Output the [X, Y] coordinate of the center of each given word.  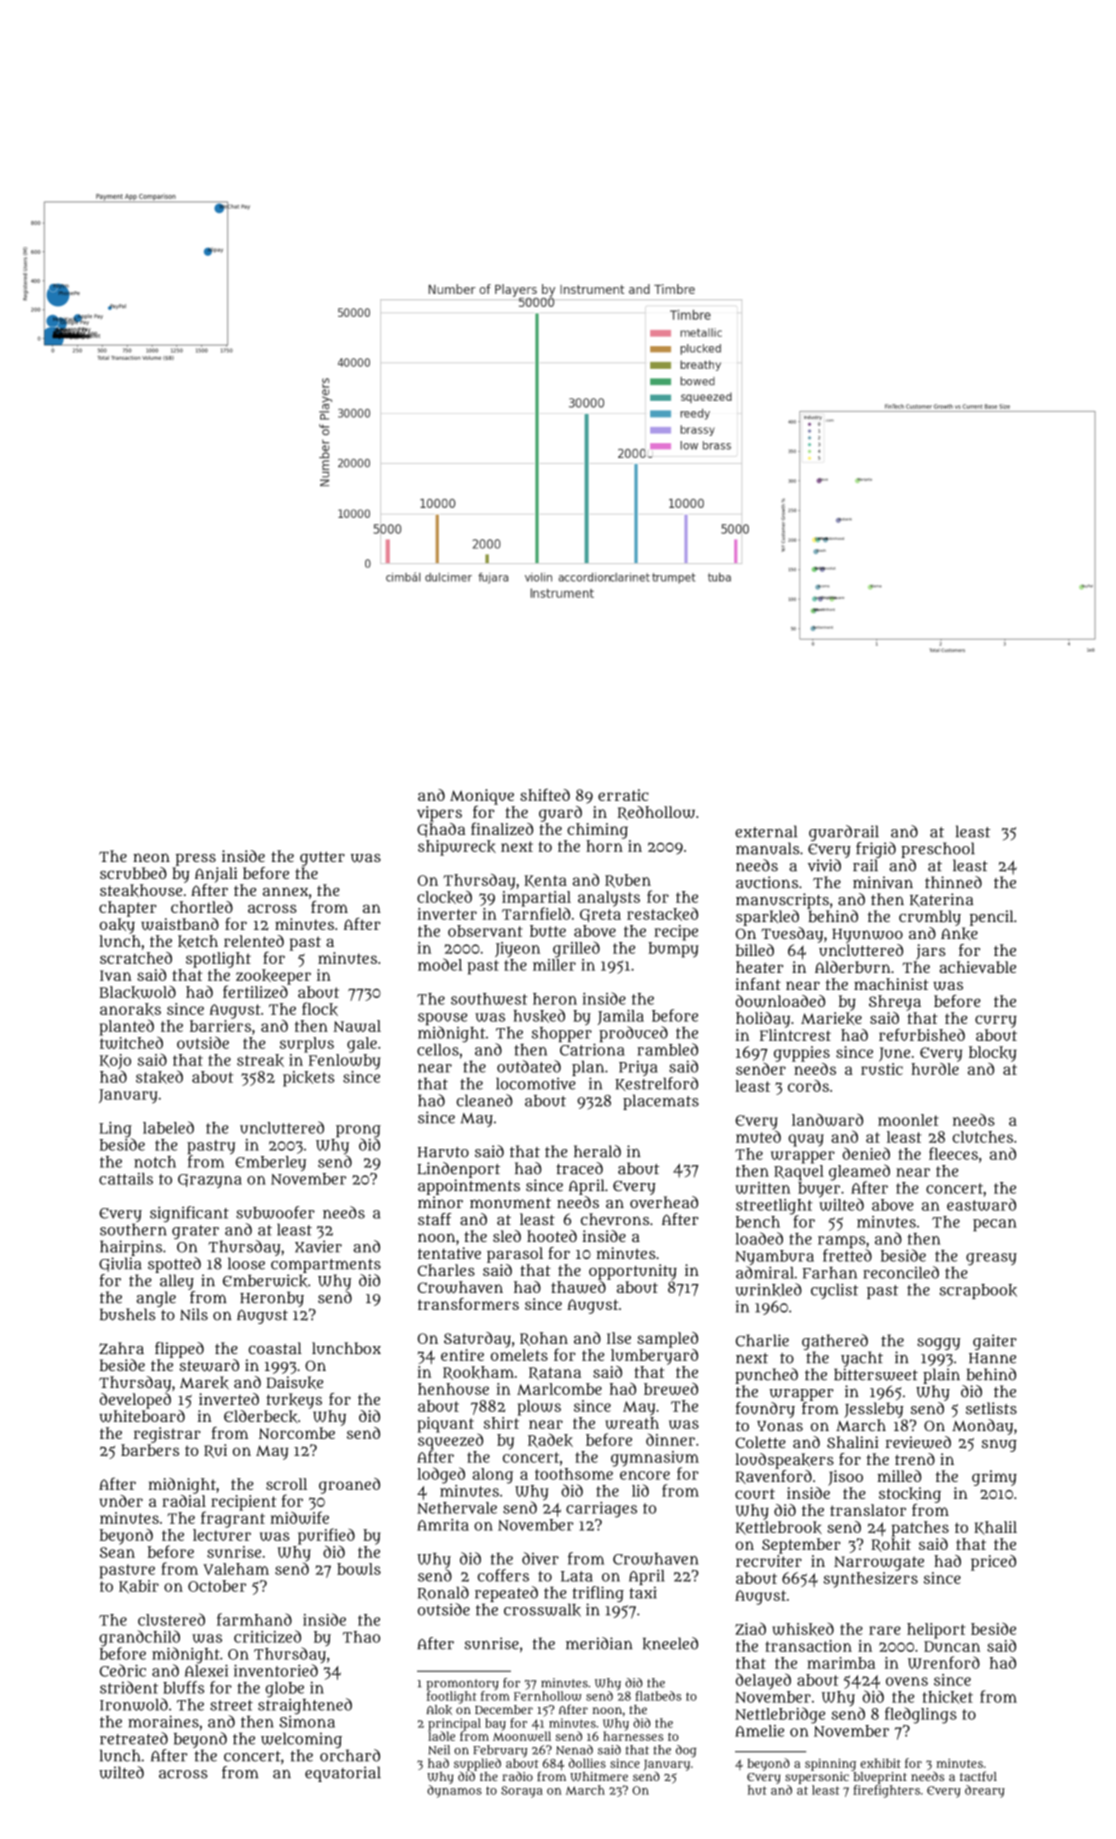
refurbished [922, 1034]
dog [686, 1751]
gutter [322, 859]
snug [999, 1445]
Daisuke [294, 1382]
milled [899, 1476]
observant [485, 931]
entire [462, 1355]
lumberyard [654, 1357]
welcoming [301, 1740]
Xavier [318, 1246]
